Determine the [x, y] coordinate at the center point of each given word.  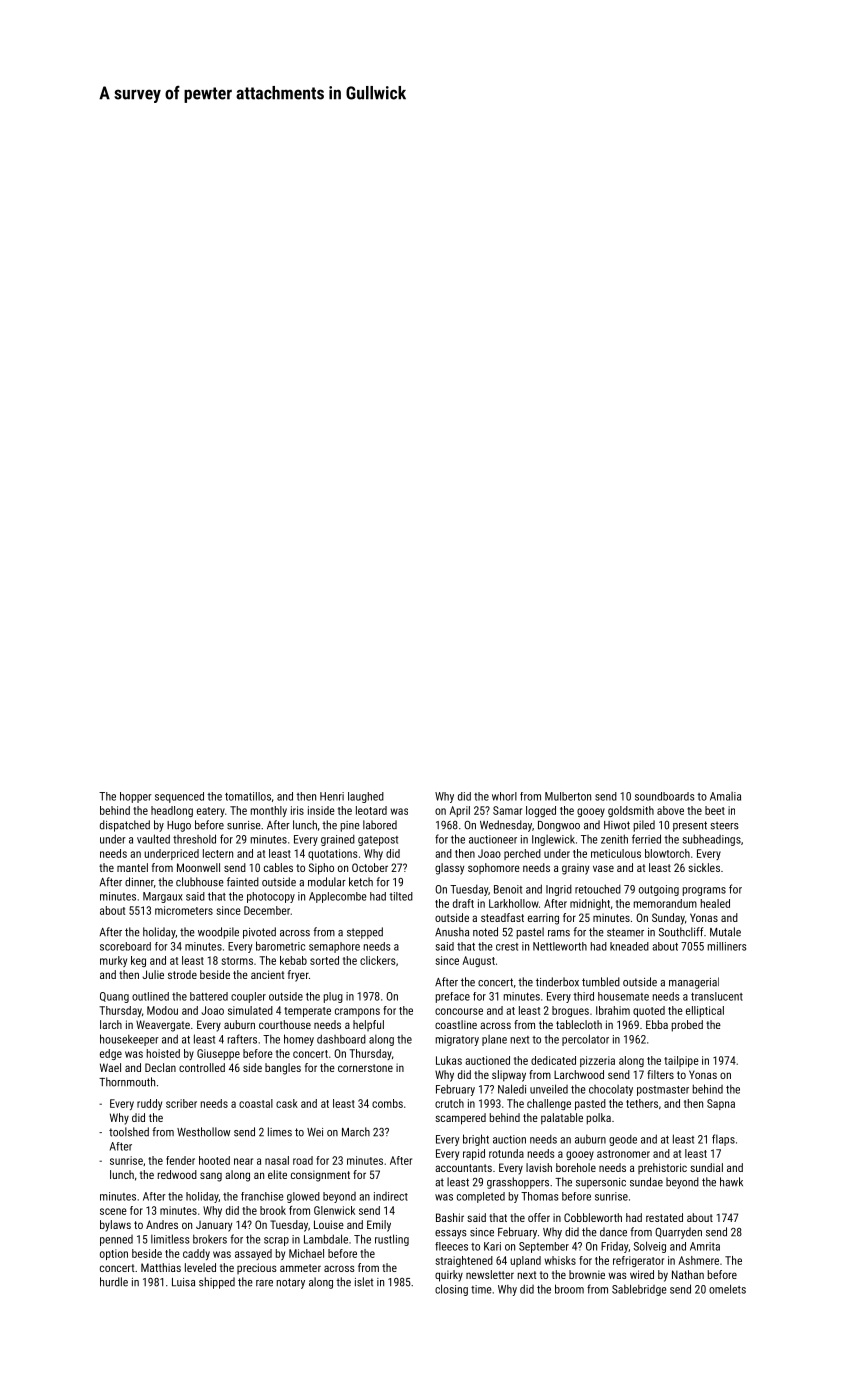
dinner [139, 882]
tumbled [601, 982]
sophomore [494, 868]
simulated [250, 1010]
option [114, 1254]
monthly [269, 811]
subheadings [712, 840]
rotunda [506, 1153]
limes [280, 1132]
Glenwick [334, 1210]
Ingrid [559, 890]
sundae [646, 1182]
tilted [401, 896]
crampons [357, 1012]
